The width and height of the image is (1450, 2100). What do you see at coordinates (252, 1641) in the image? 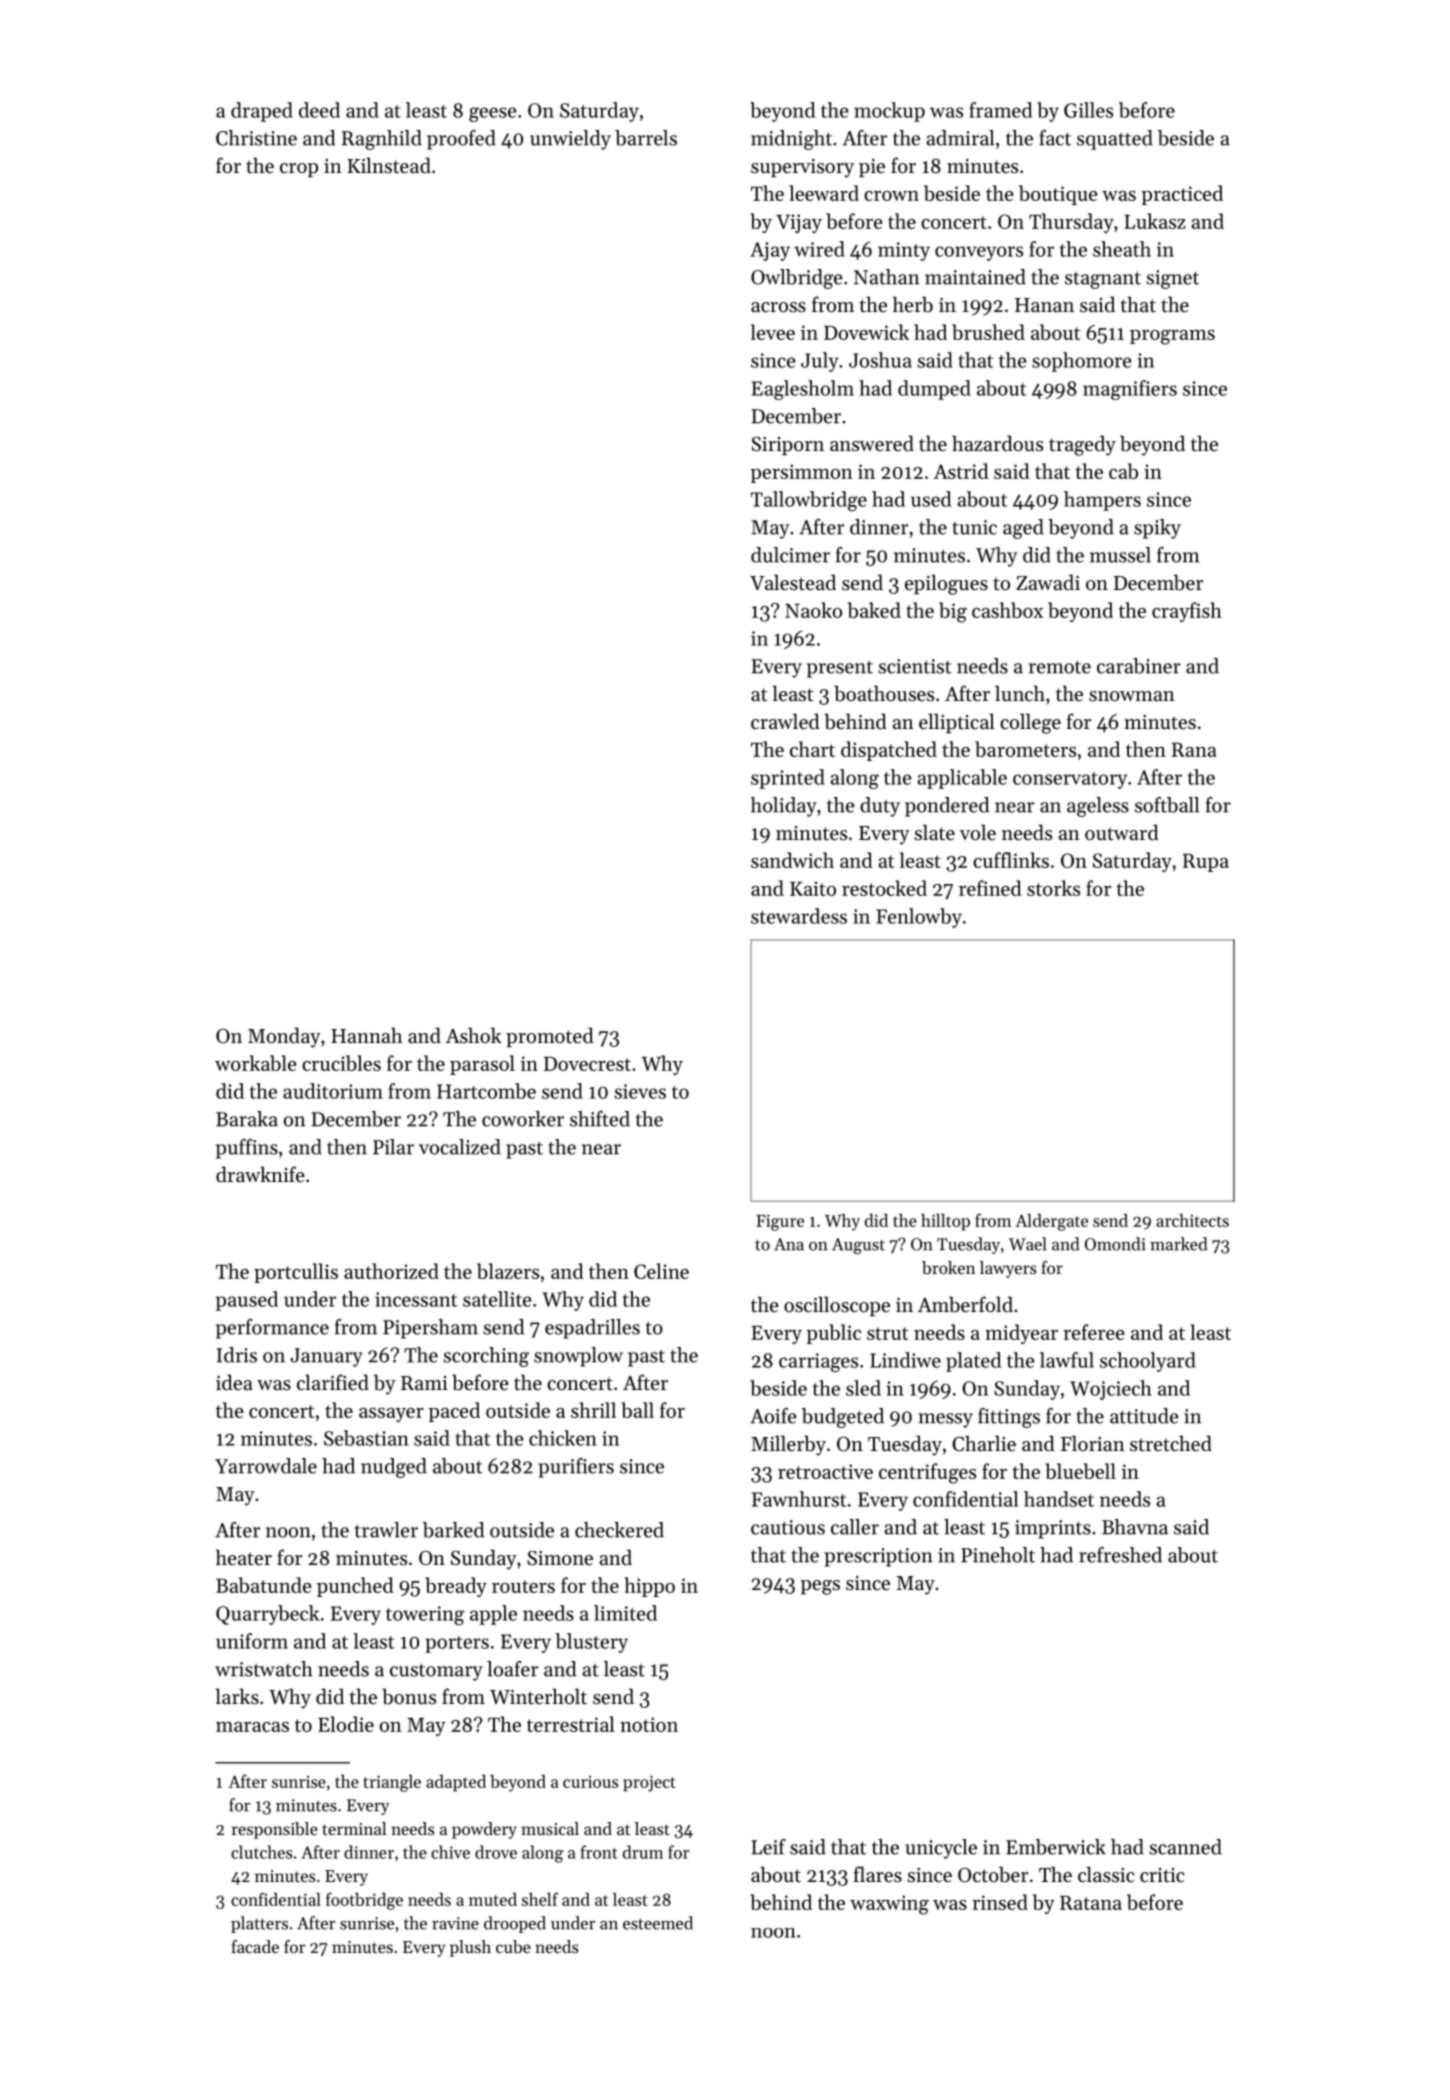
I see `uniform` at bounding box center [252, 1641].
